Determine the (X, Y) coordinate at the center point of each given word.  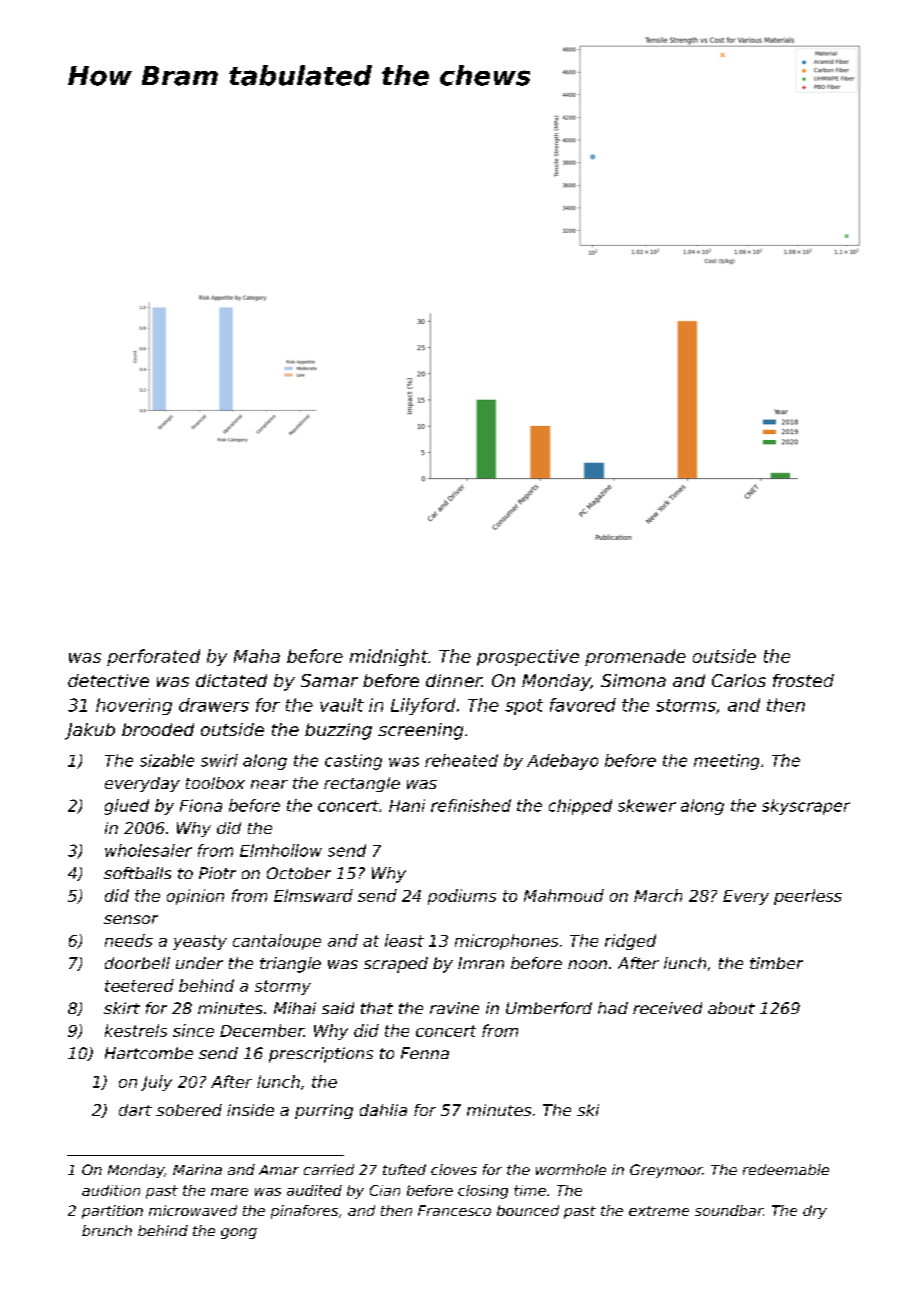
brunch (107, 1230)
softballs (137, 873)
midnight (389, 657)
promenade (635, 657)
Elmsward (313, 895)
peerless (808, 897)
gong (239, 1233)
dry (815, 1212)
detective (108, 680)
